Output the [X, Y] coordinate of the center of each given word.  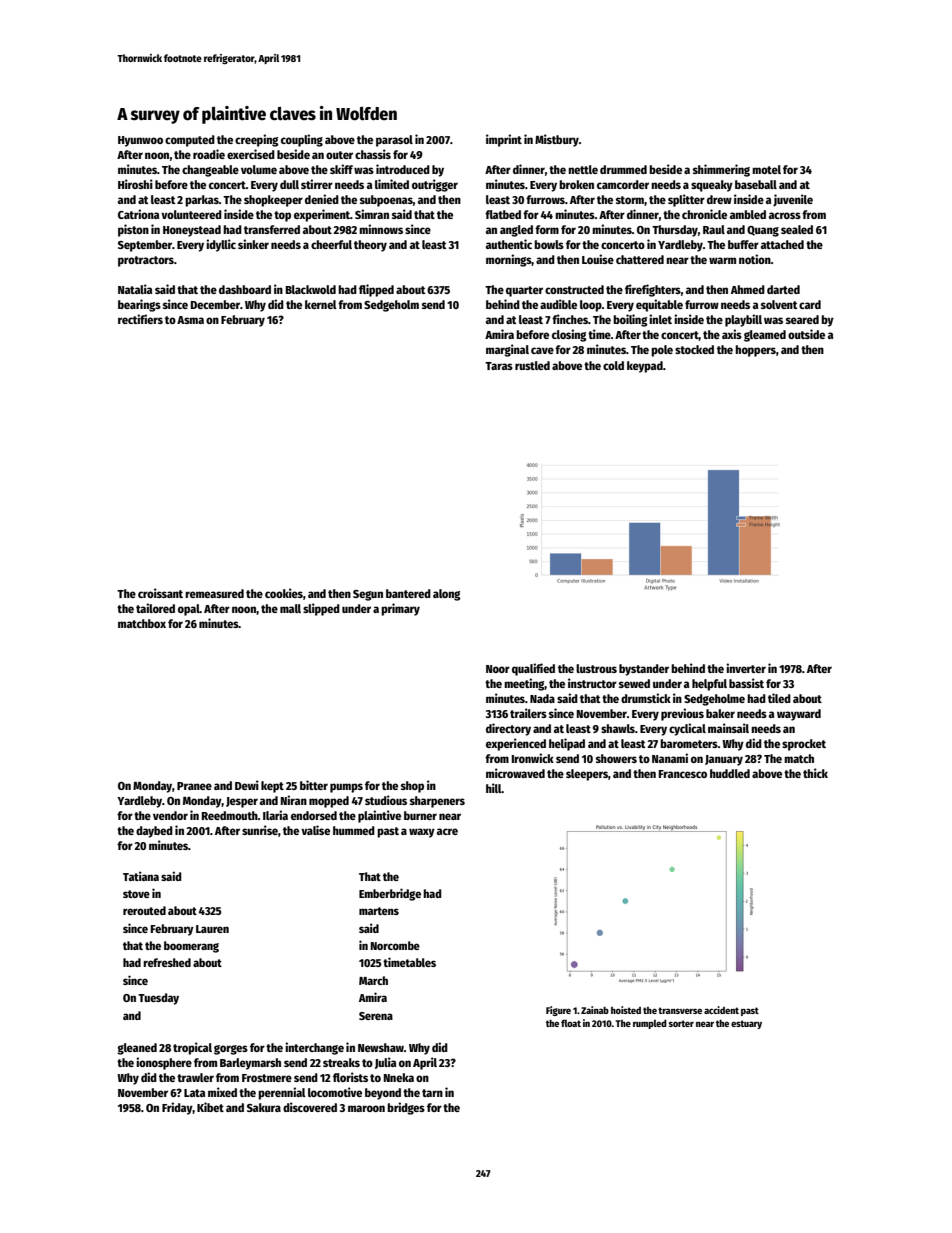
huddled [730, 773]
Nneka [399, 1077]
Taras [499, 366]
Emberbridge [390, 894]
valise [315, 830]
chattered [640, 259]
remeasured [214, 593]
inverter [746, 668]
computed [190, 141]
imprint [504, 140]
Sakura [264, 1107]
